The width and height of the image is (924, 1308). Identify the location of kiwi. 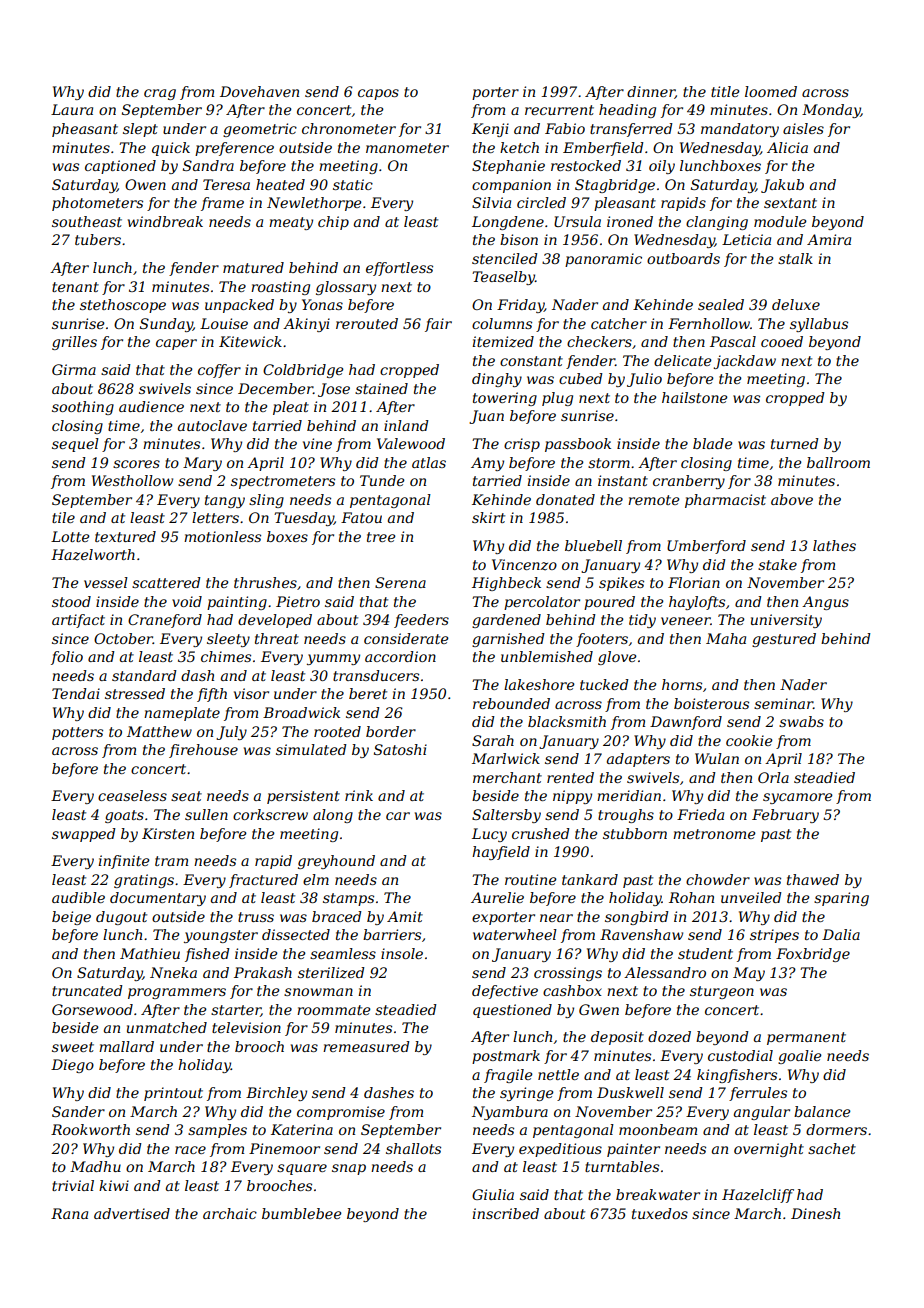
(114, 1185).
